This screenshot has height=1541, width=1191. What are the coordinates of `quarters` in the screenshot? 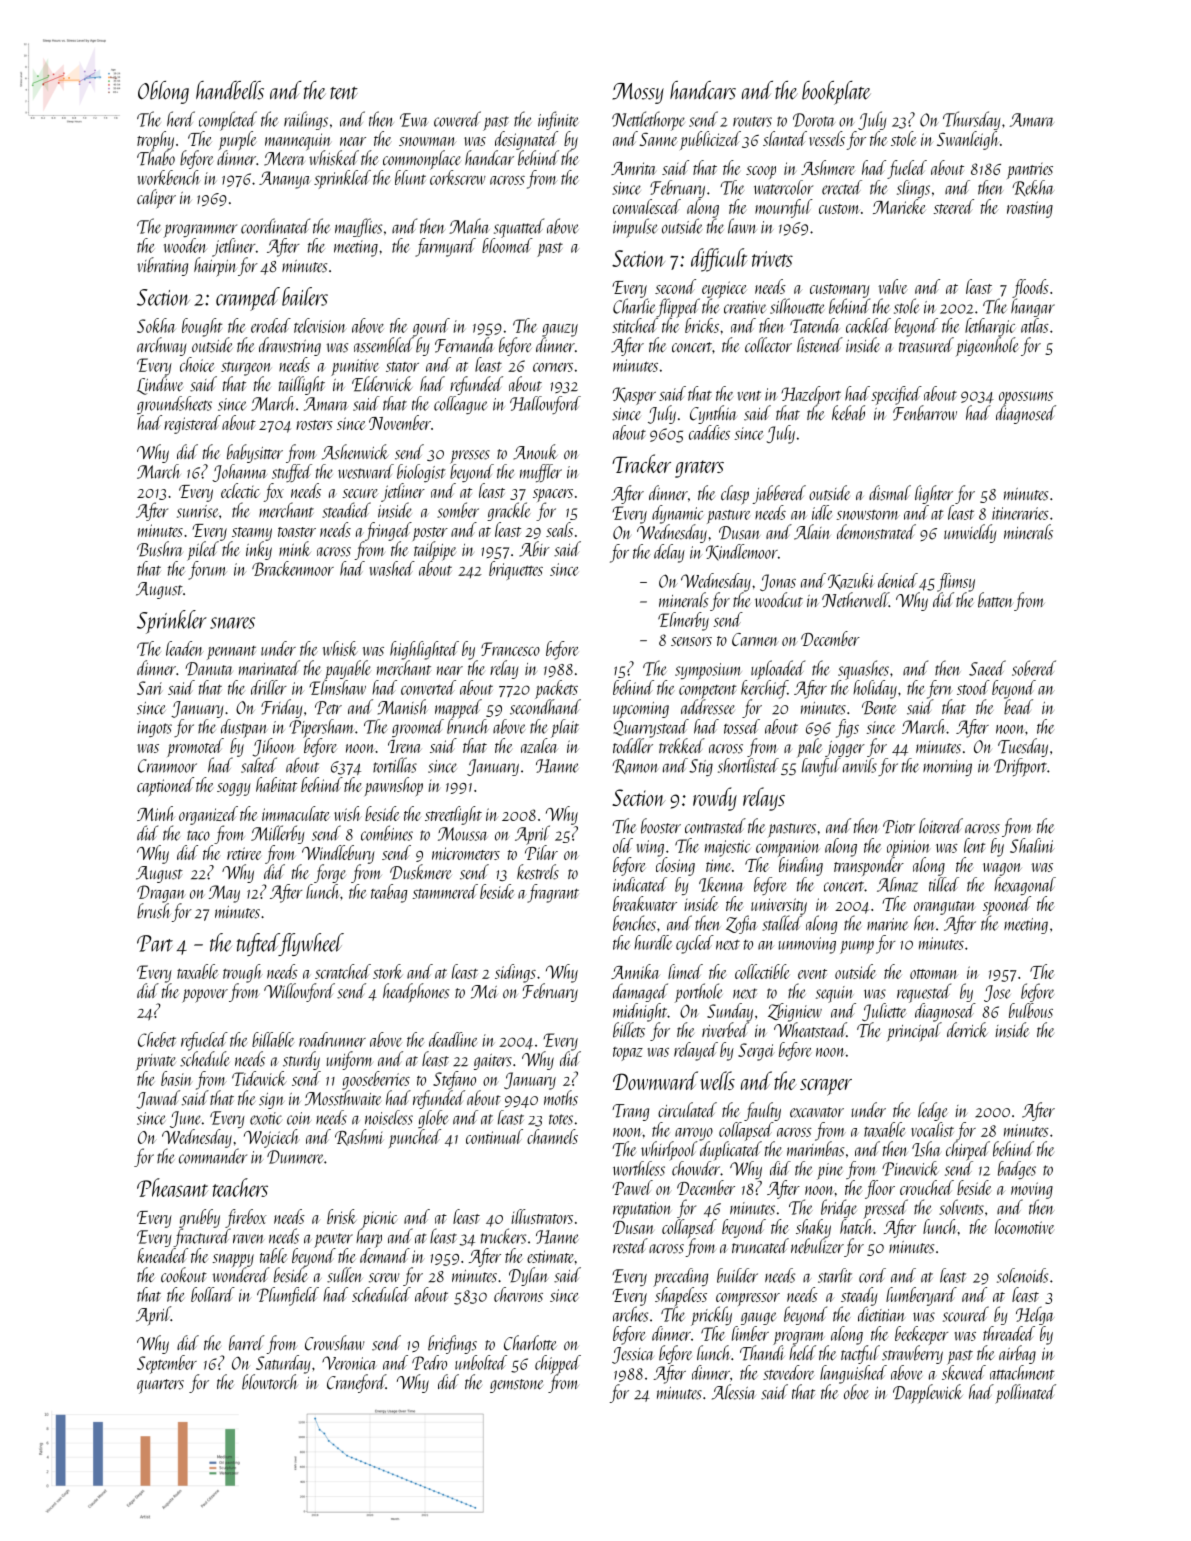 It's located at (160, 1386).
